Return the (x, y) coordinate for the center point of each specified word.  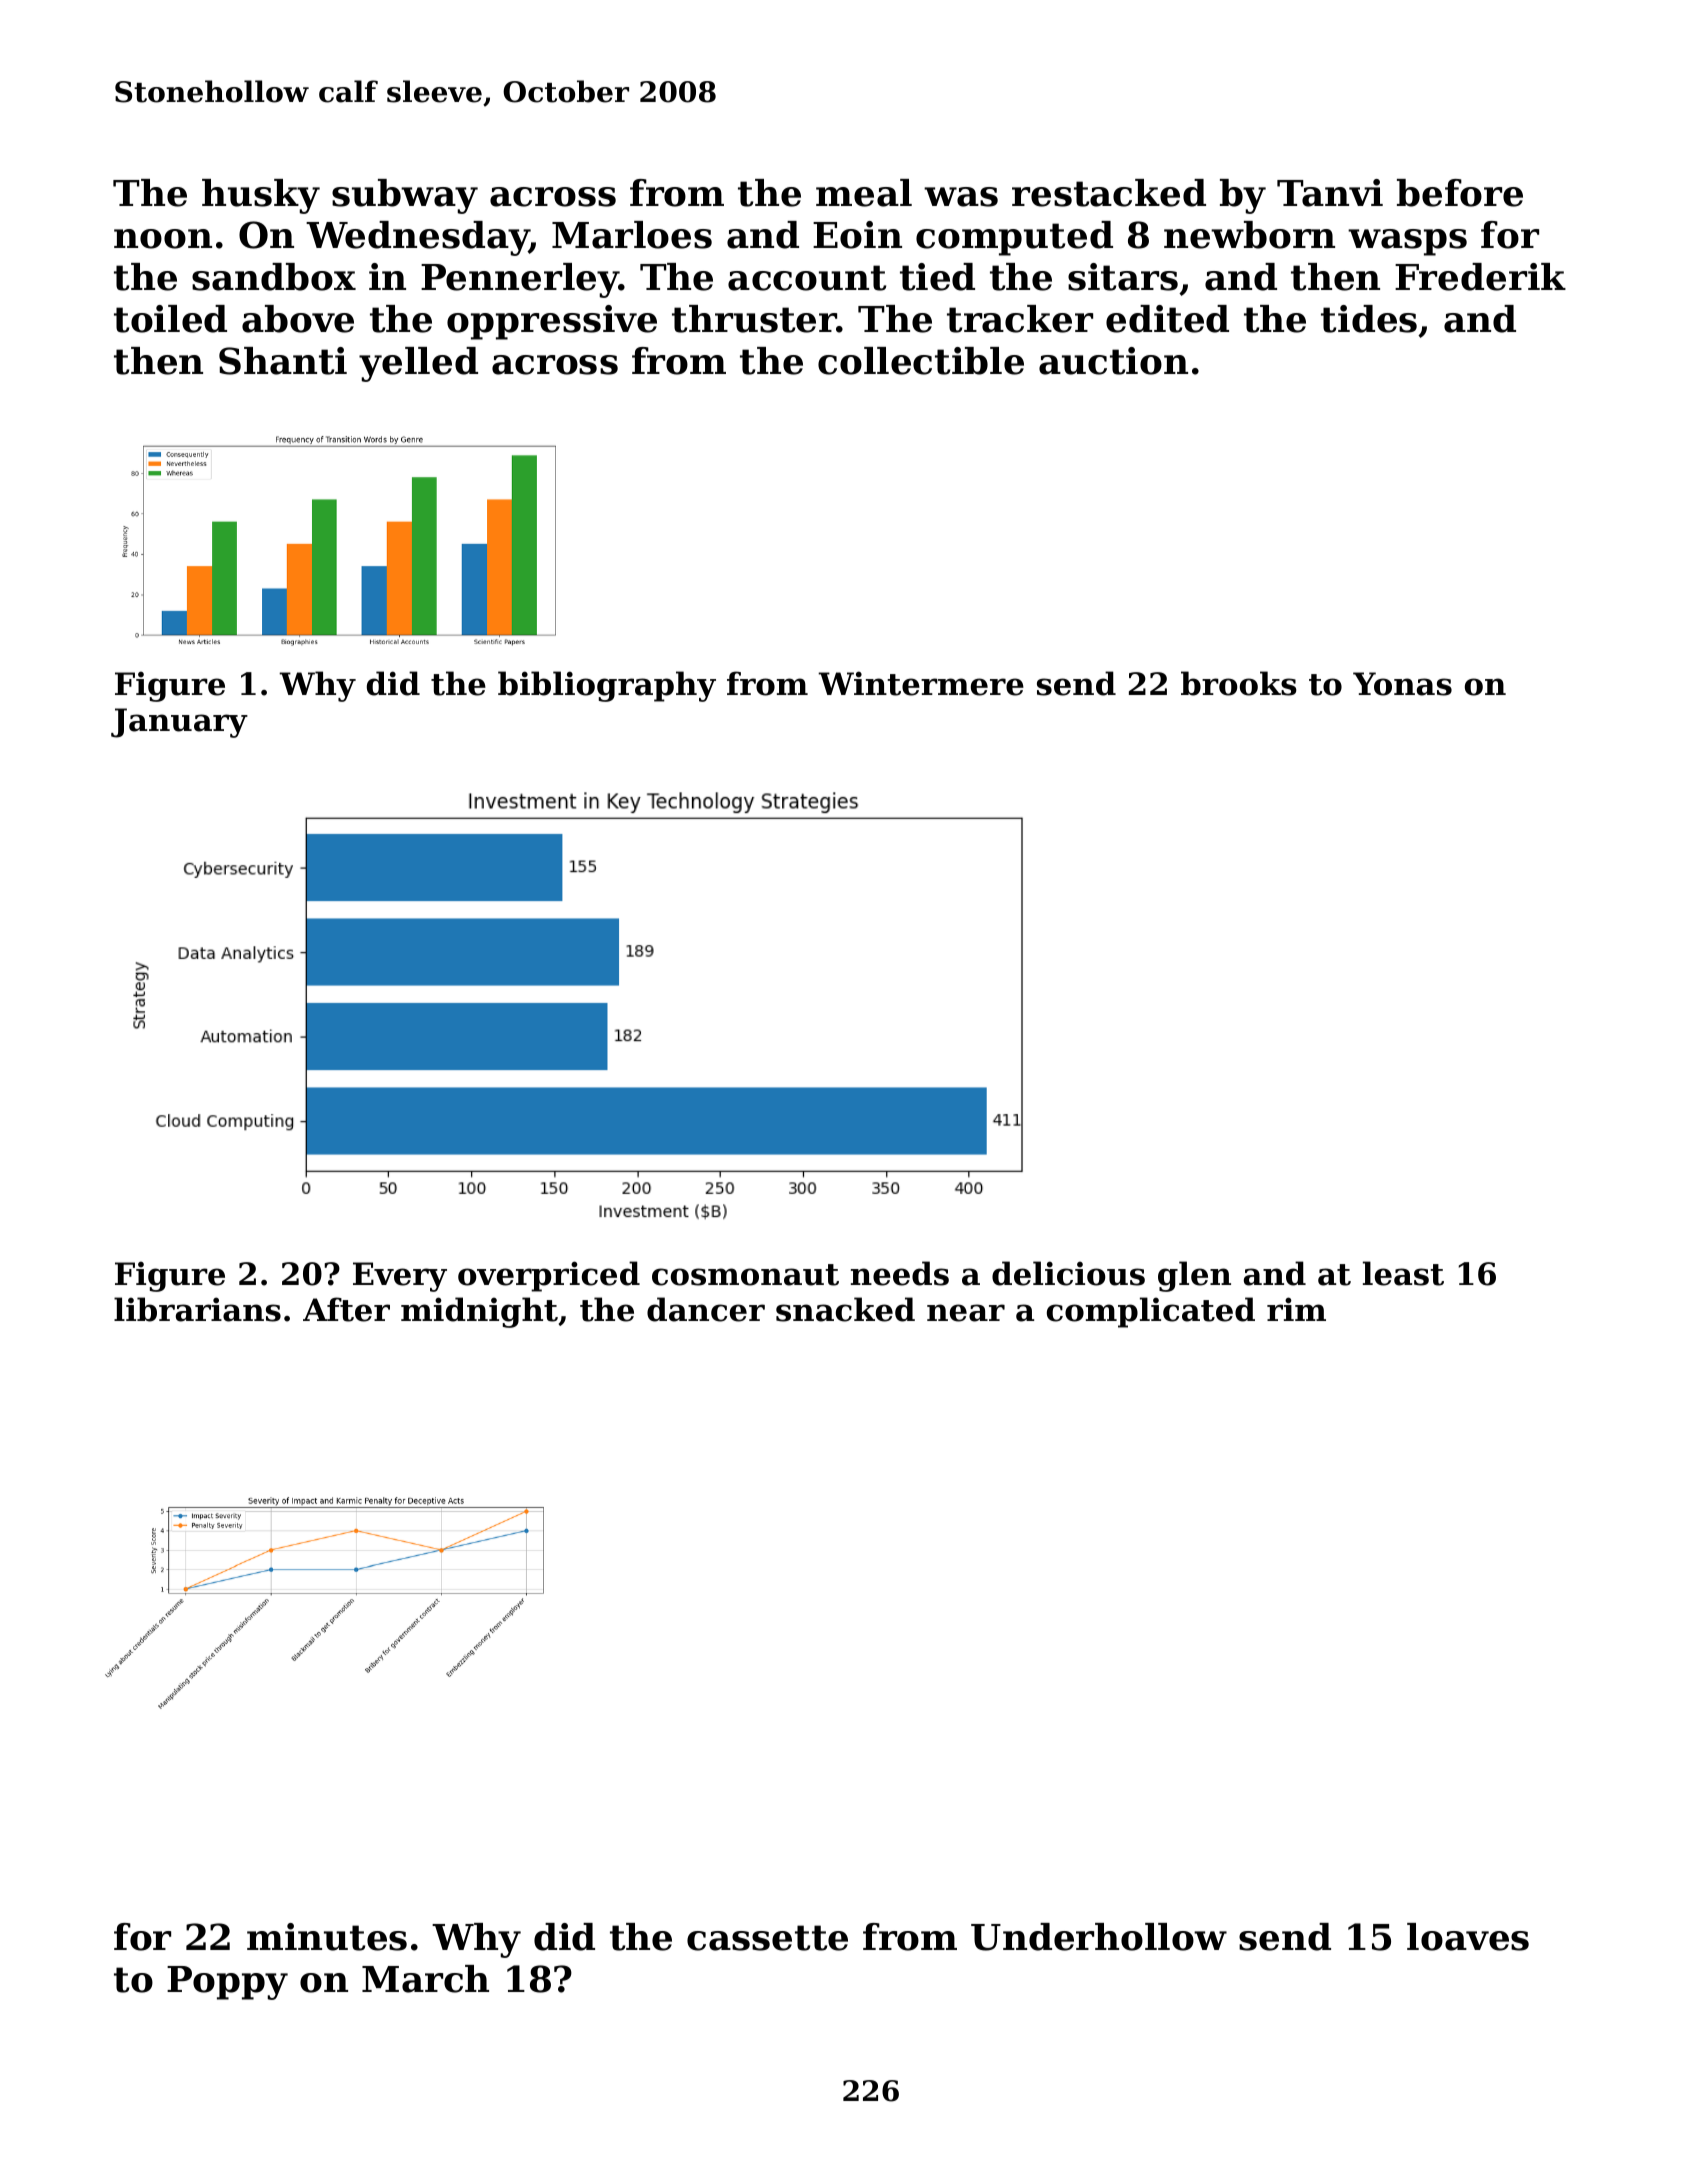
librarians (197, 1309)
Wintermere (921, 683)
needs (900, 1273)
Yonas (1402, 684)
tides (1369, 319)
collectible (921, 361)
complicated (1151, 1312)
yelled (418, 364)
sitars (1123, 277)
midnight (479, 1312)
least (1403, 1273)
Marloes (632, 235)
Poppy (227, 1983)
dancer (706, 1309)
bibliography (607, 686)
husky (261, 196)
